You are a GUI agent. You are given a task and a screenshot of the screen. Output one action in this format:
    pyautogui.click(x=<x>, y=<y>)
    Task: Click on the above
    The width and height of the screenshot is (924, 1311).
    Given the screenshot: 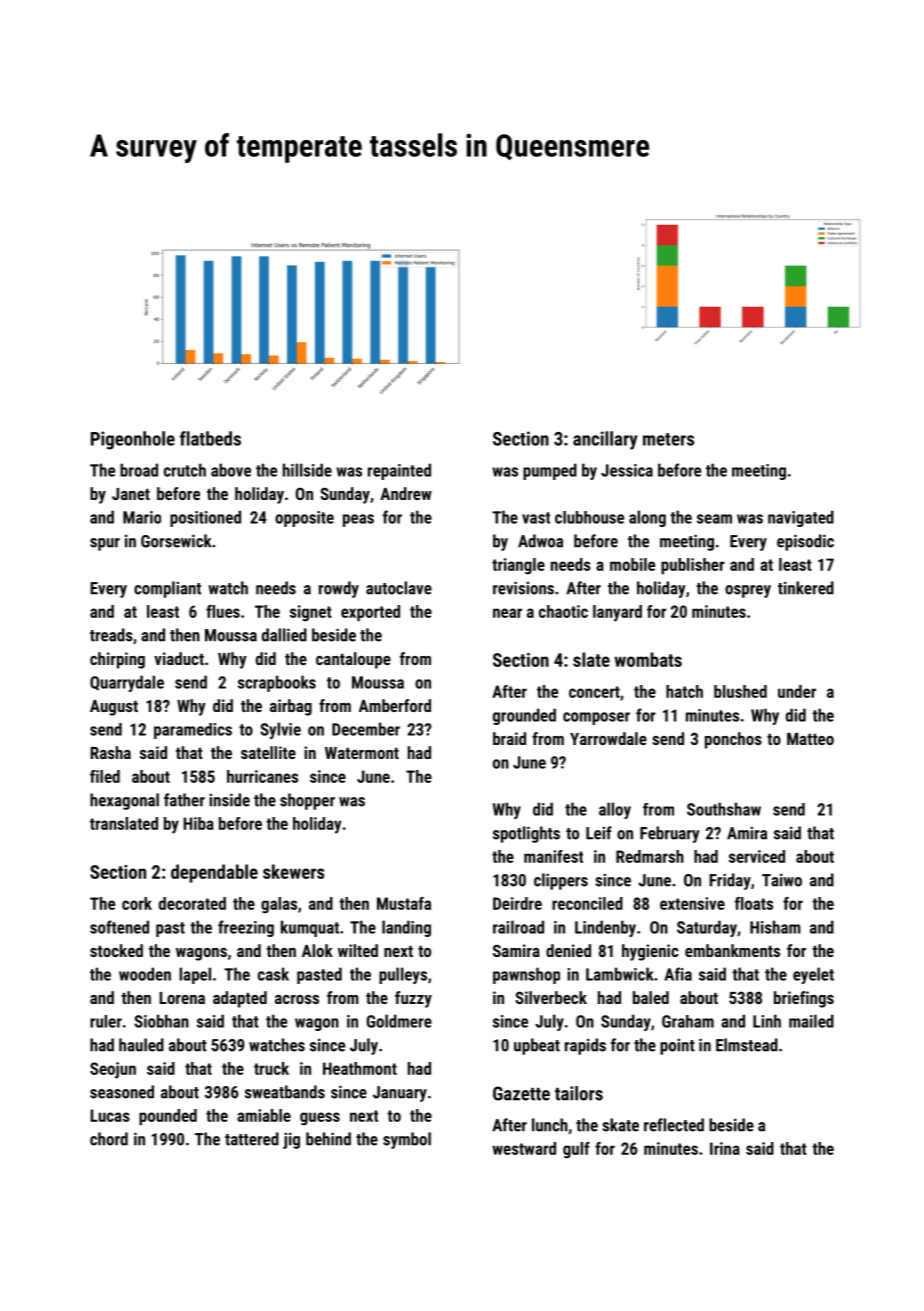 What is the action you would take?
    pyautogui.click(x=231, y=470)
